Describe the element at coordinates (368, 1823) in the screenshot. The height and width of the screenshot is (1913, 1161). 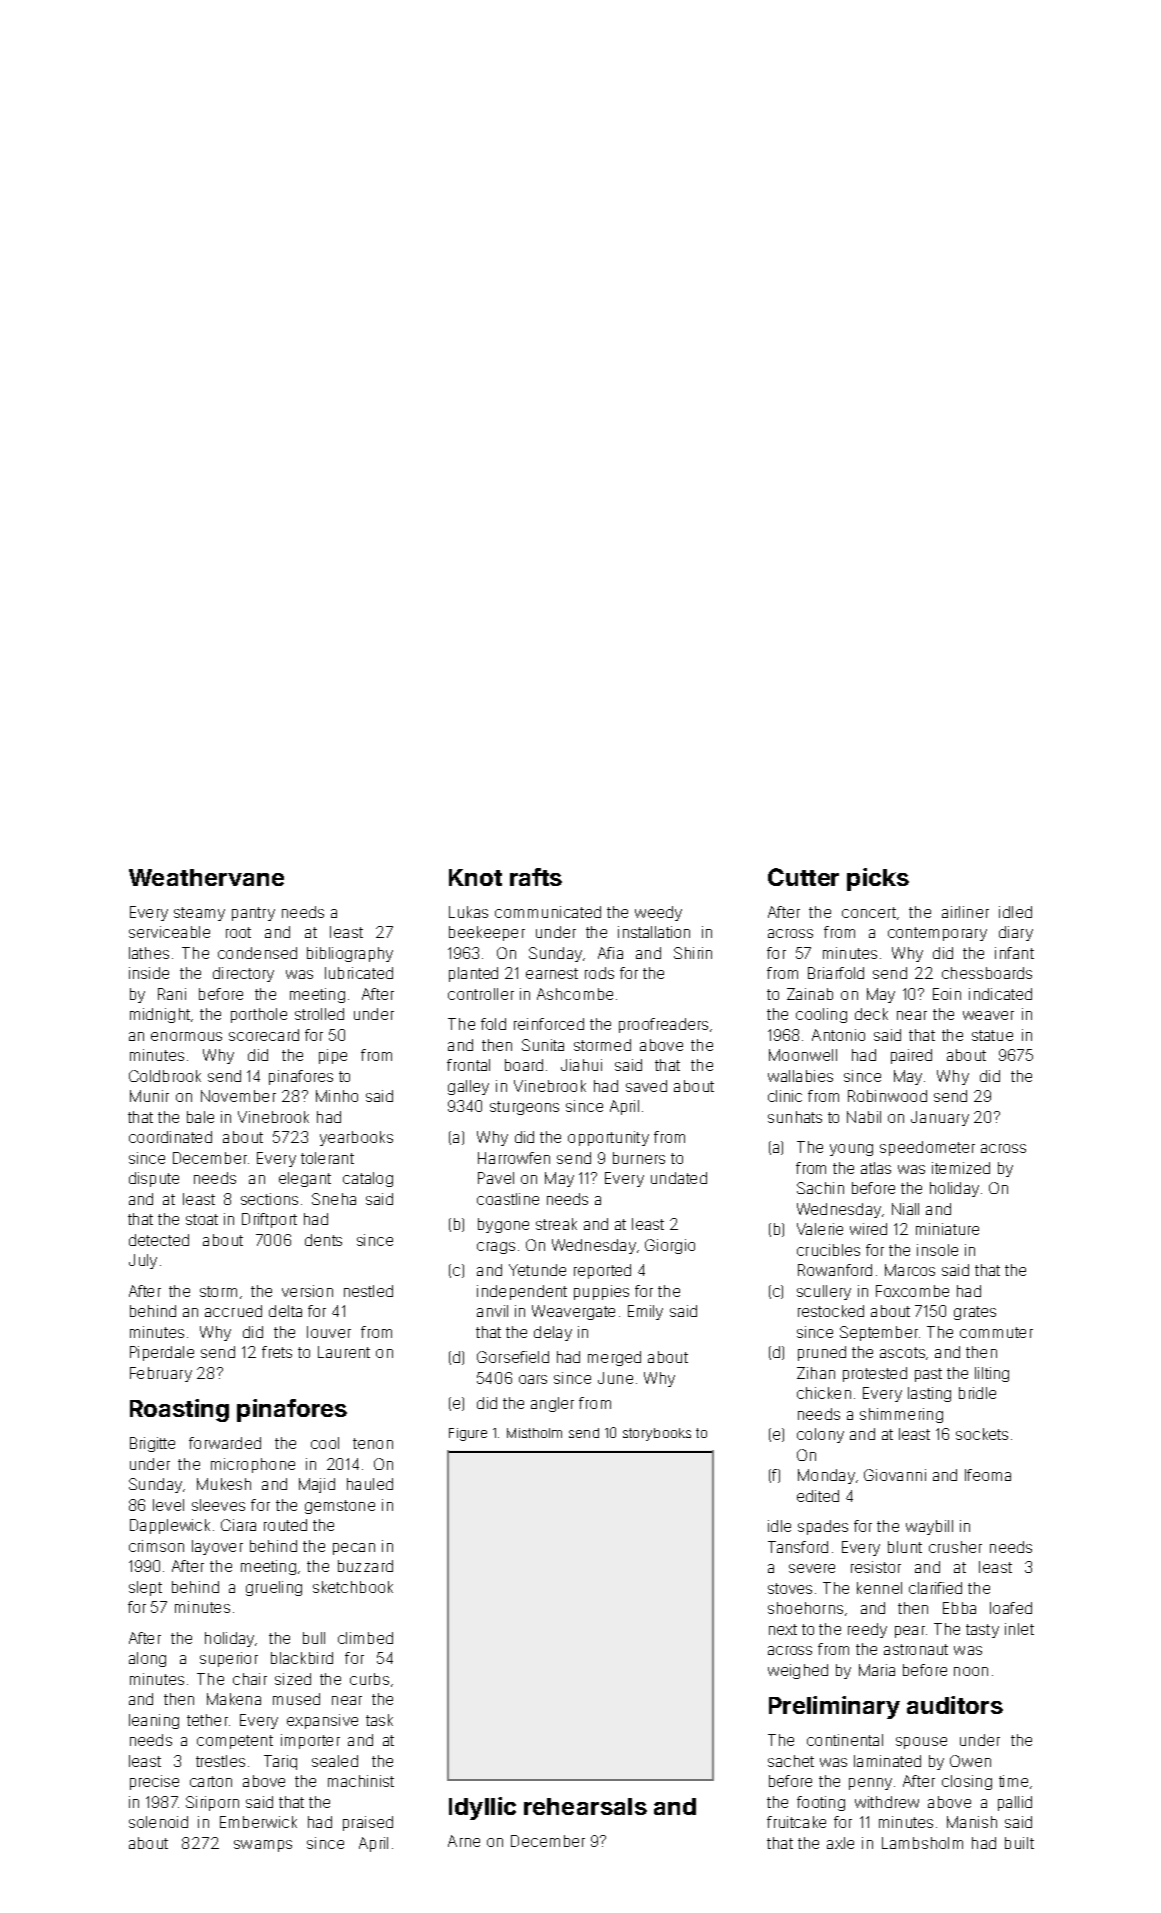
I see `praised` at that location.
